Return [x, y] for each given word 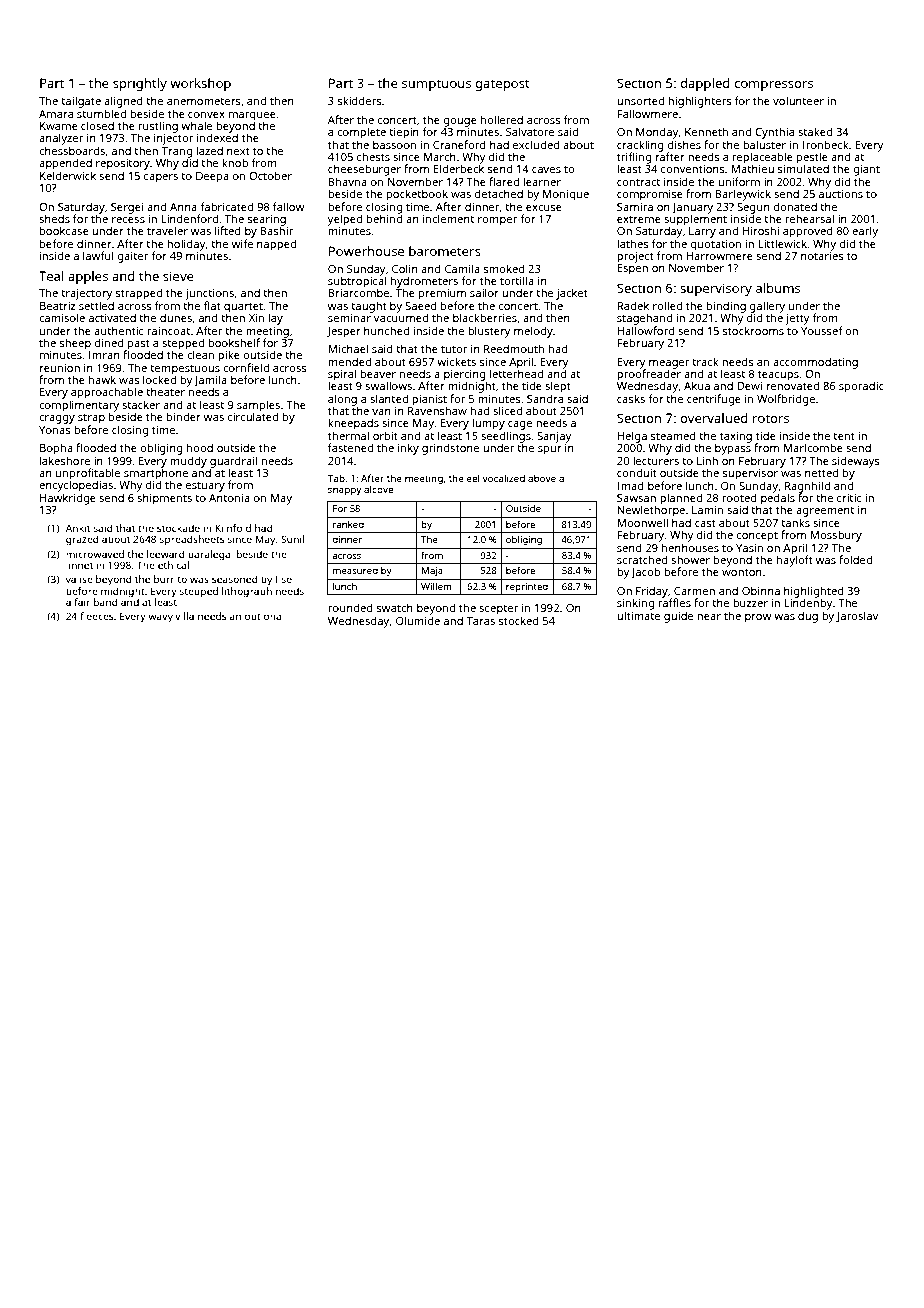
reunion [60, 368]
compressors [773, 86]
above [542, 478]
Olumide [418, 620]
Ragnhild [807, 487]
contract [638, 182]
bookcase [64, 230]
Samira [635, 207]
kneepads [353, 424]
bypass [733, 449]
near [709, 617]
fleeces [96, 616]
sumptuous [436, 85]
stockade [178, 528]
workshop [200, 84]
